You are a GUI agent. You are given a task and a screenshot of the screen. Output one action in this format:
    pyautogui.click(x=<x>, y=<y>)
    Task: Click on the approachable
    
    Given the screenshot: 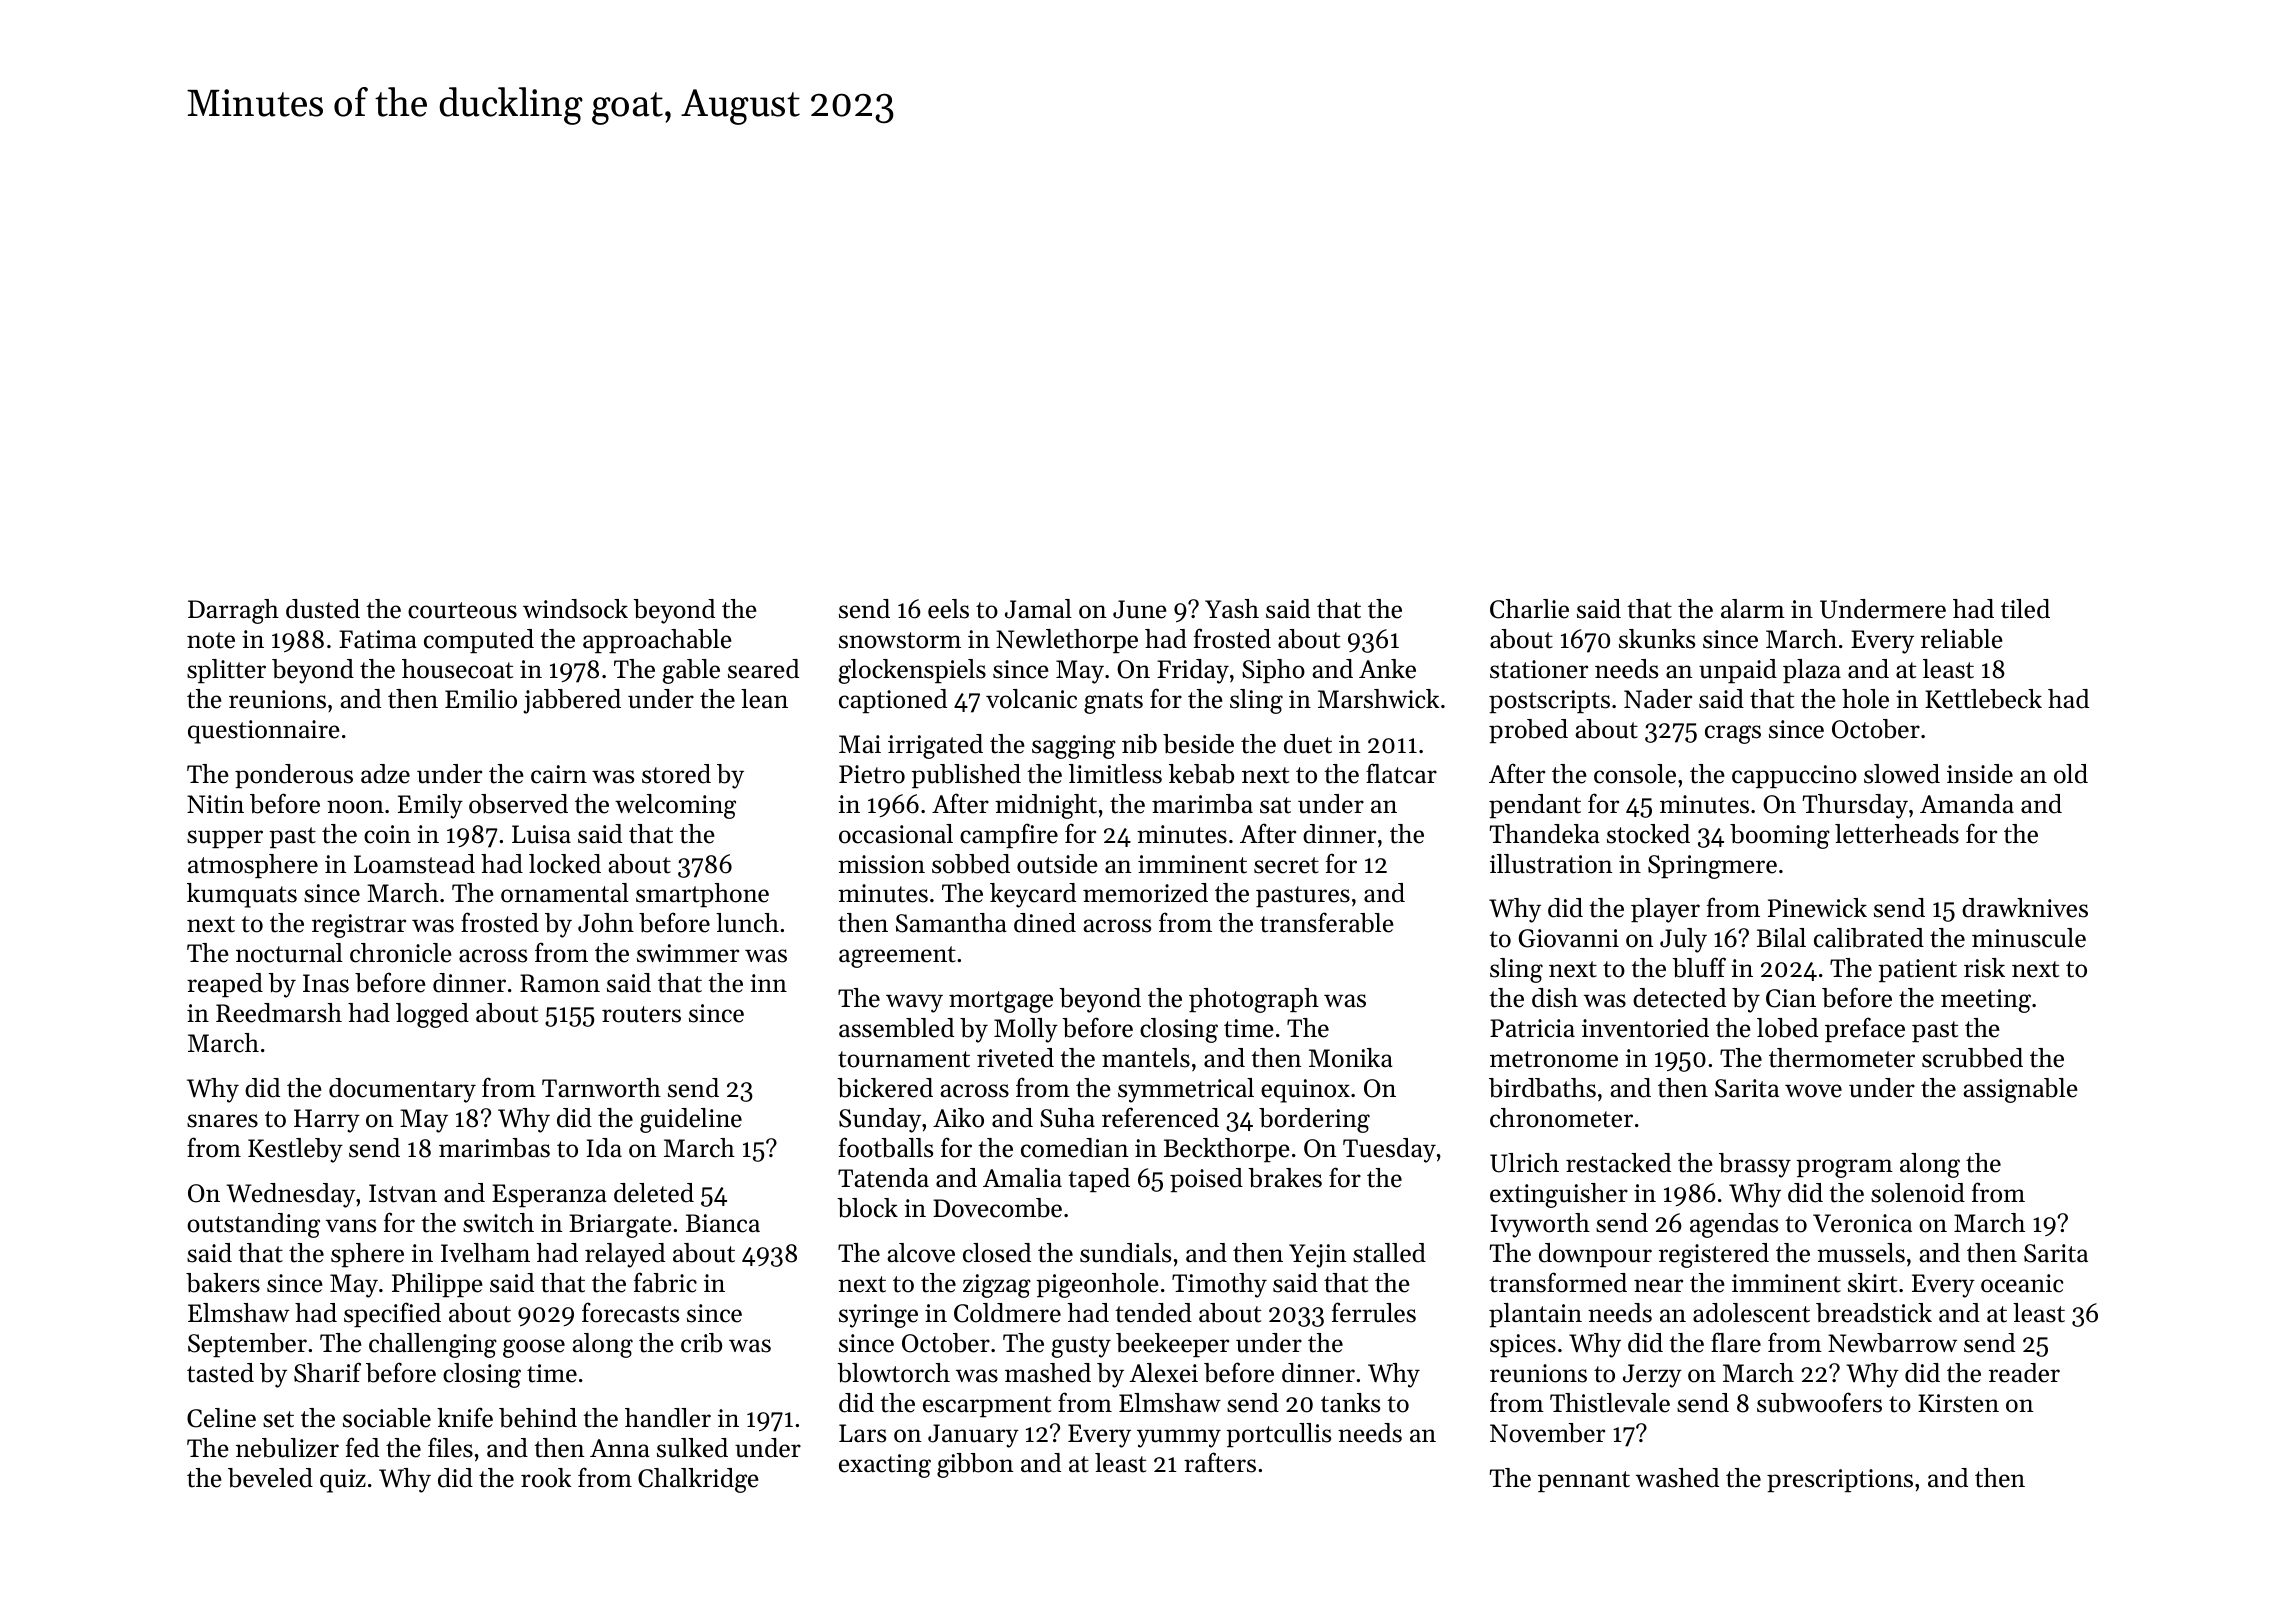 What is the action you would take?
    pyautogui.click(x=657, y=641)
